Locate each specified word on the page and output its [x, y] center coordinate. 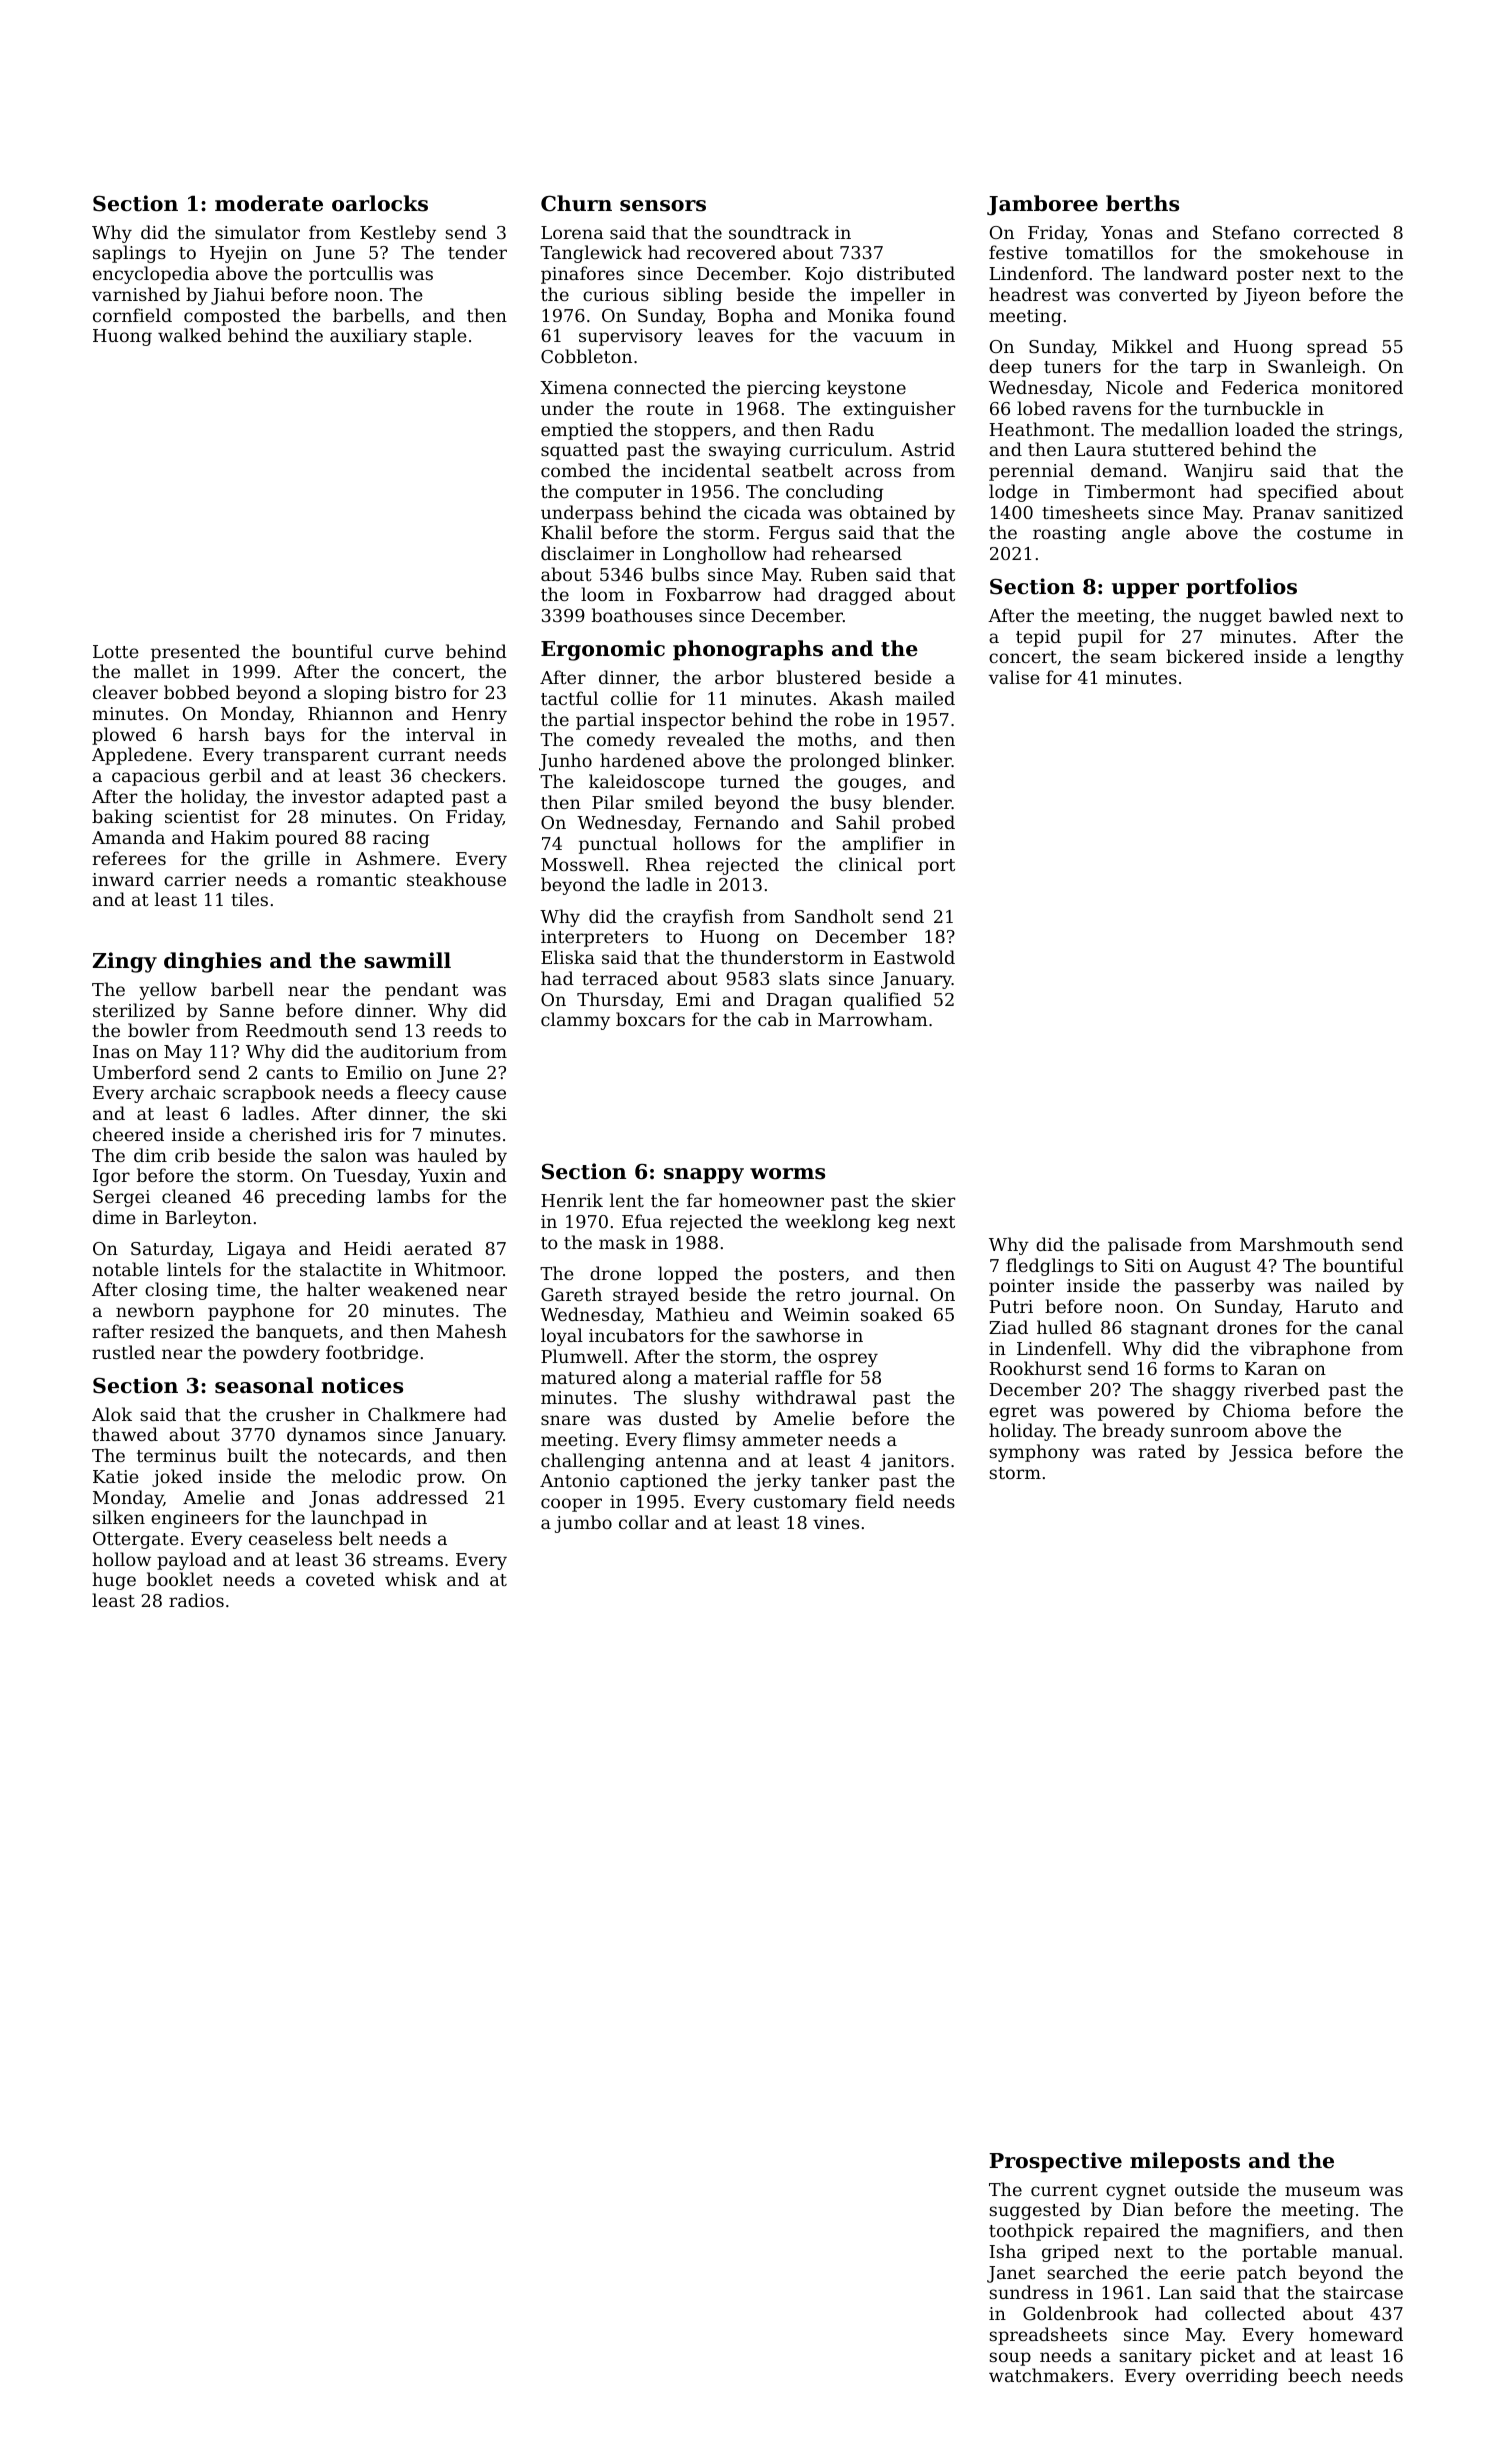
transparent [316, 757]
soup [1010, 2359]
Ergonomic [603, 650]
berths [1142, 203]
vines [836, 1522]
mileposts [1185, 2162]
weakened [413, 1289]
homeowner [771, 1200]
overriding [1232, 2377]
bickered [1205, 656]
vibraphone [1300, 1350]
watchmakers [1048, 2375]
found [929, 315]
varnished [136, 294]
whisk [411, 1579]
